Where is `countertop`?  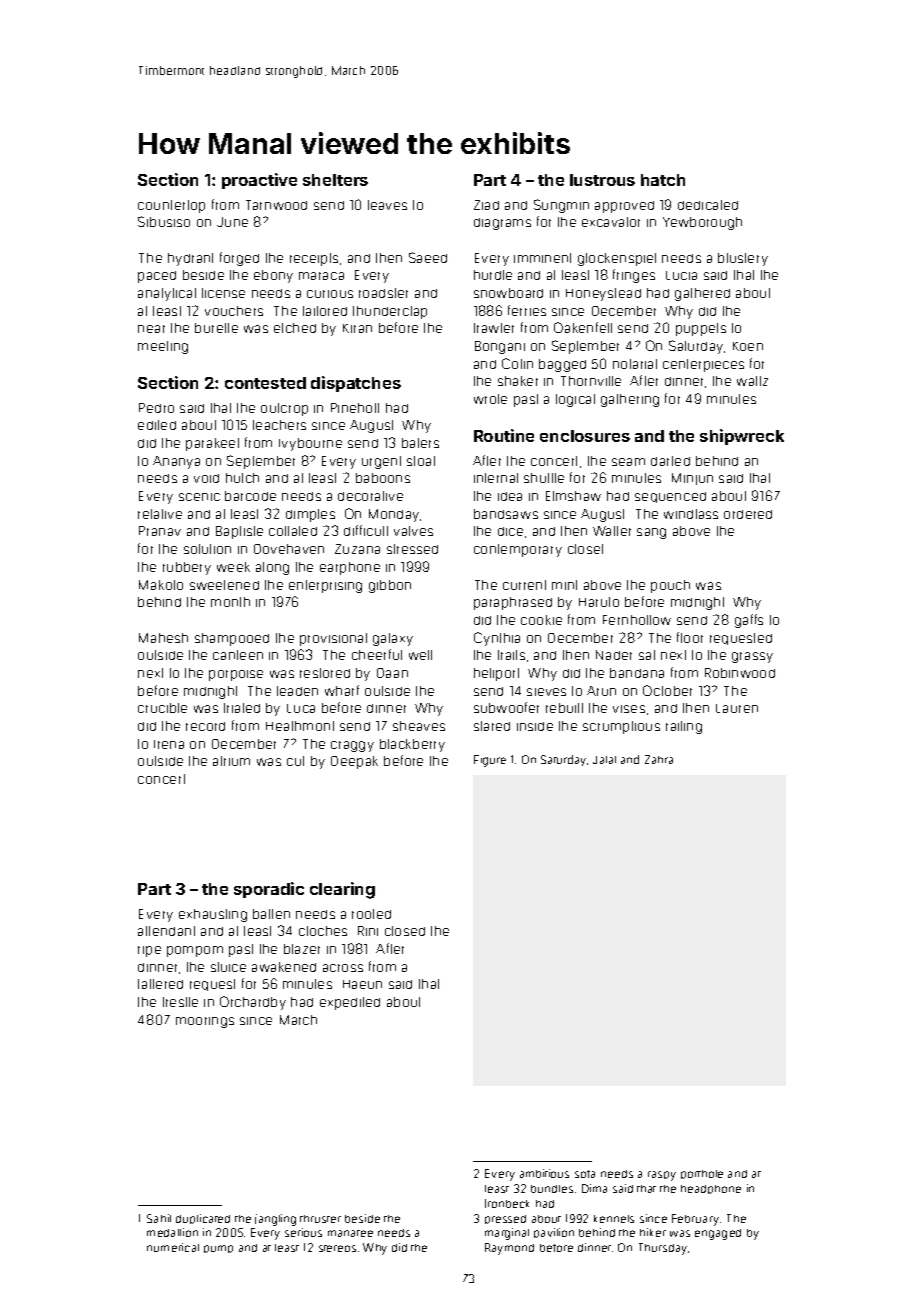
countertop is located at coordinates (171, 206).
